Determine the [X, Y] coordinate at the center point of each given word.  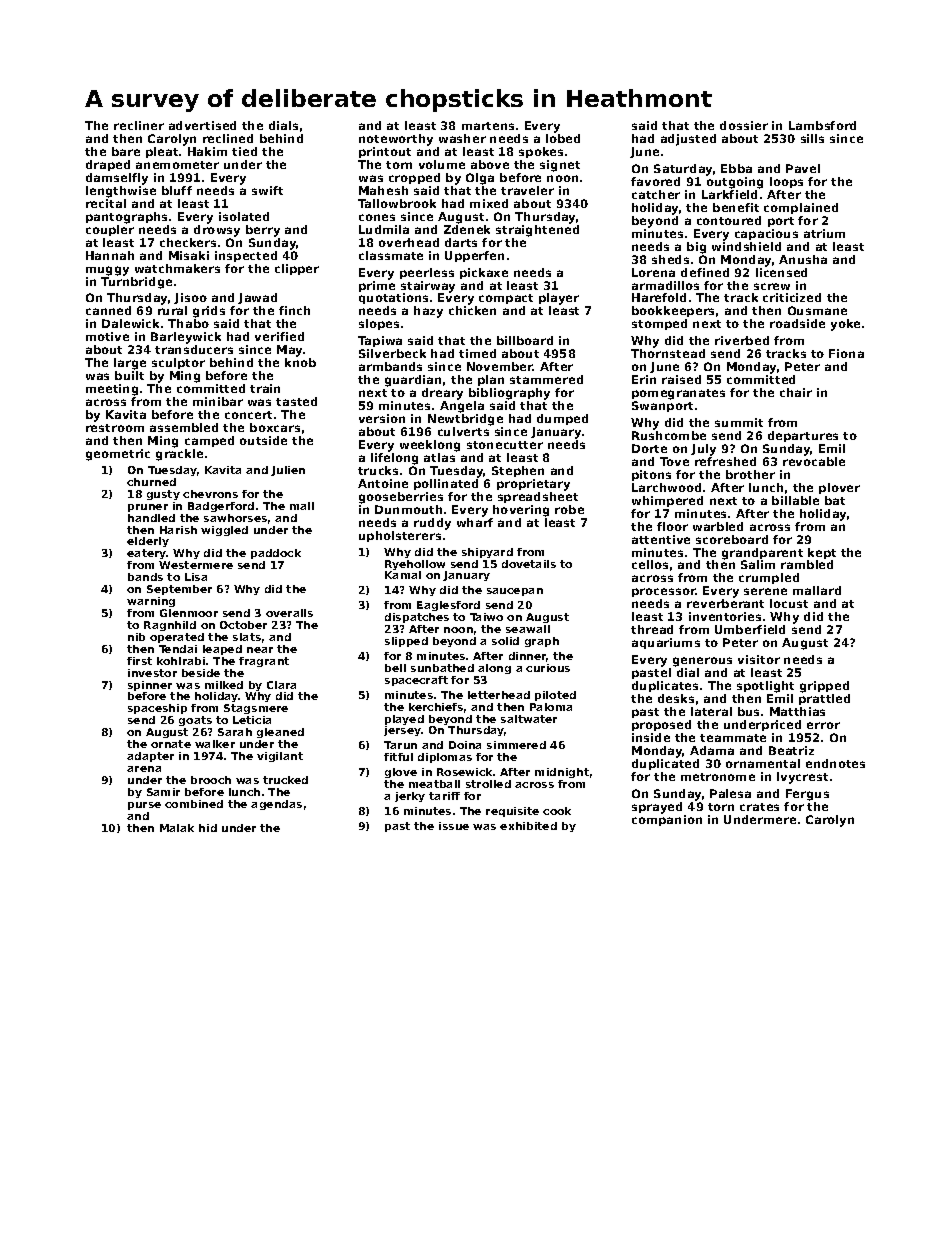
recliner [139, 125]
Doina [465, 745]
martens [488, 126]
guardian [413, 381]
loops [786, 182]
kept [822, 553]
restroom [115, 428]
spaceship [157, 709]
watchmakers [177, 268]
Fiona [846, 353]
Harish [178, 530]
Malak [177, 828]
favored [655, 181]
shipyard [487, 553]
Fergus [807, 795]
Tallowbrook [397, 203]
